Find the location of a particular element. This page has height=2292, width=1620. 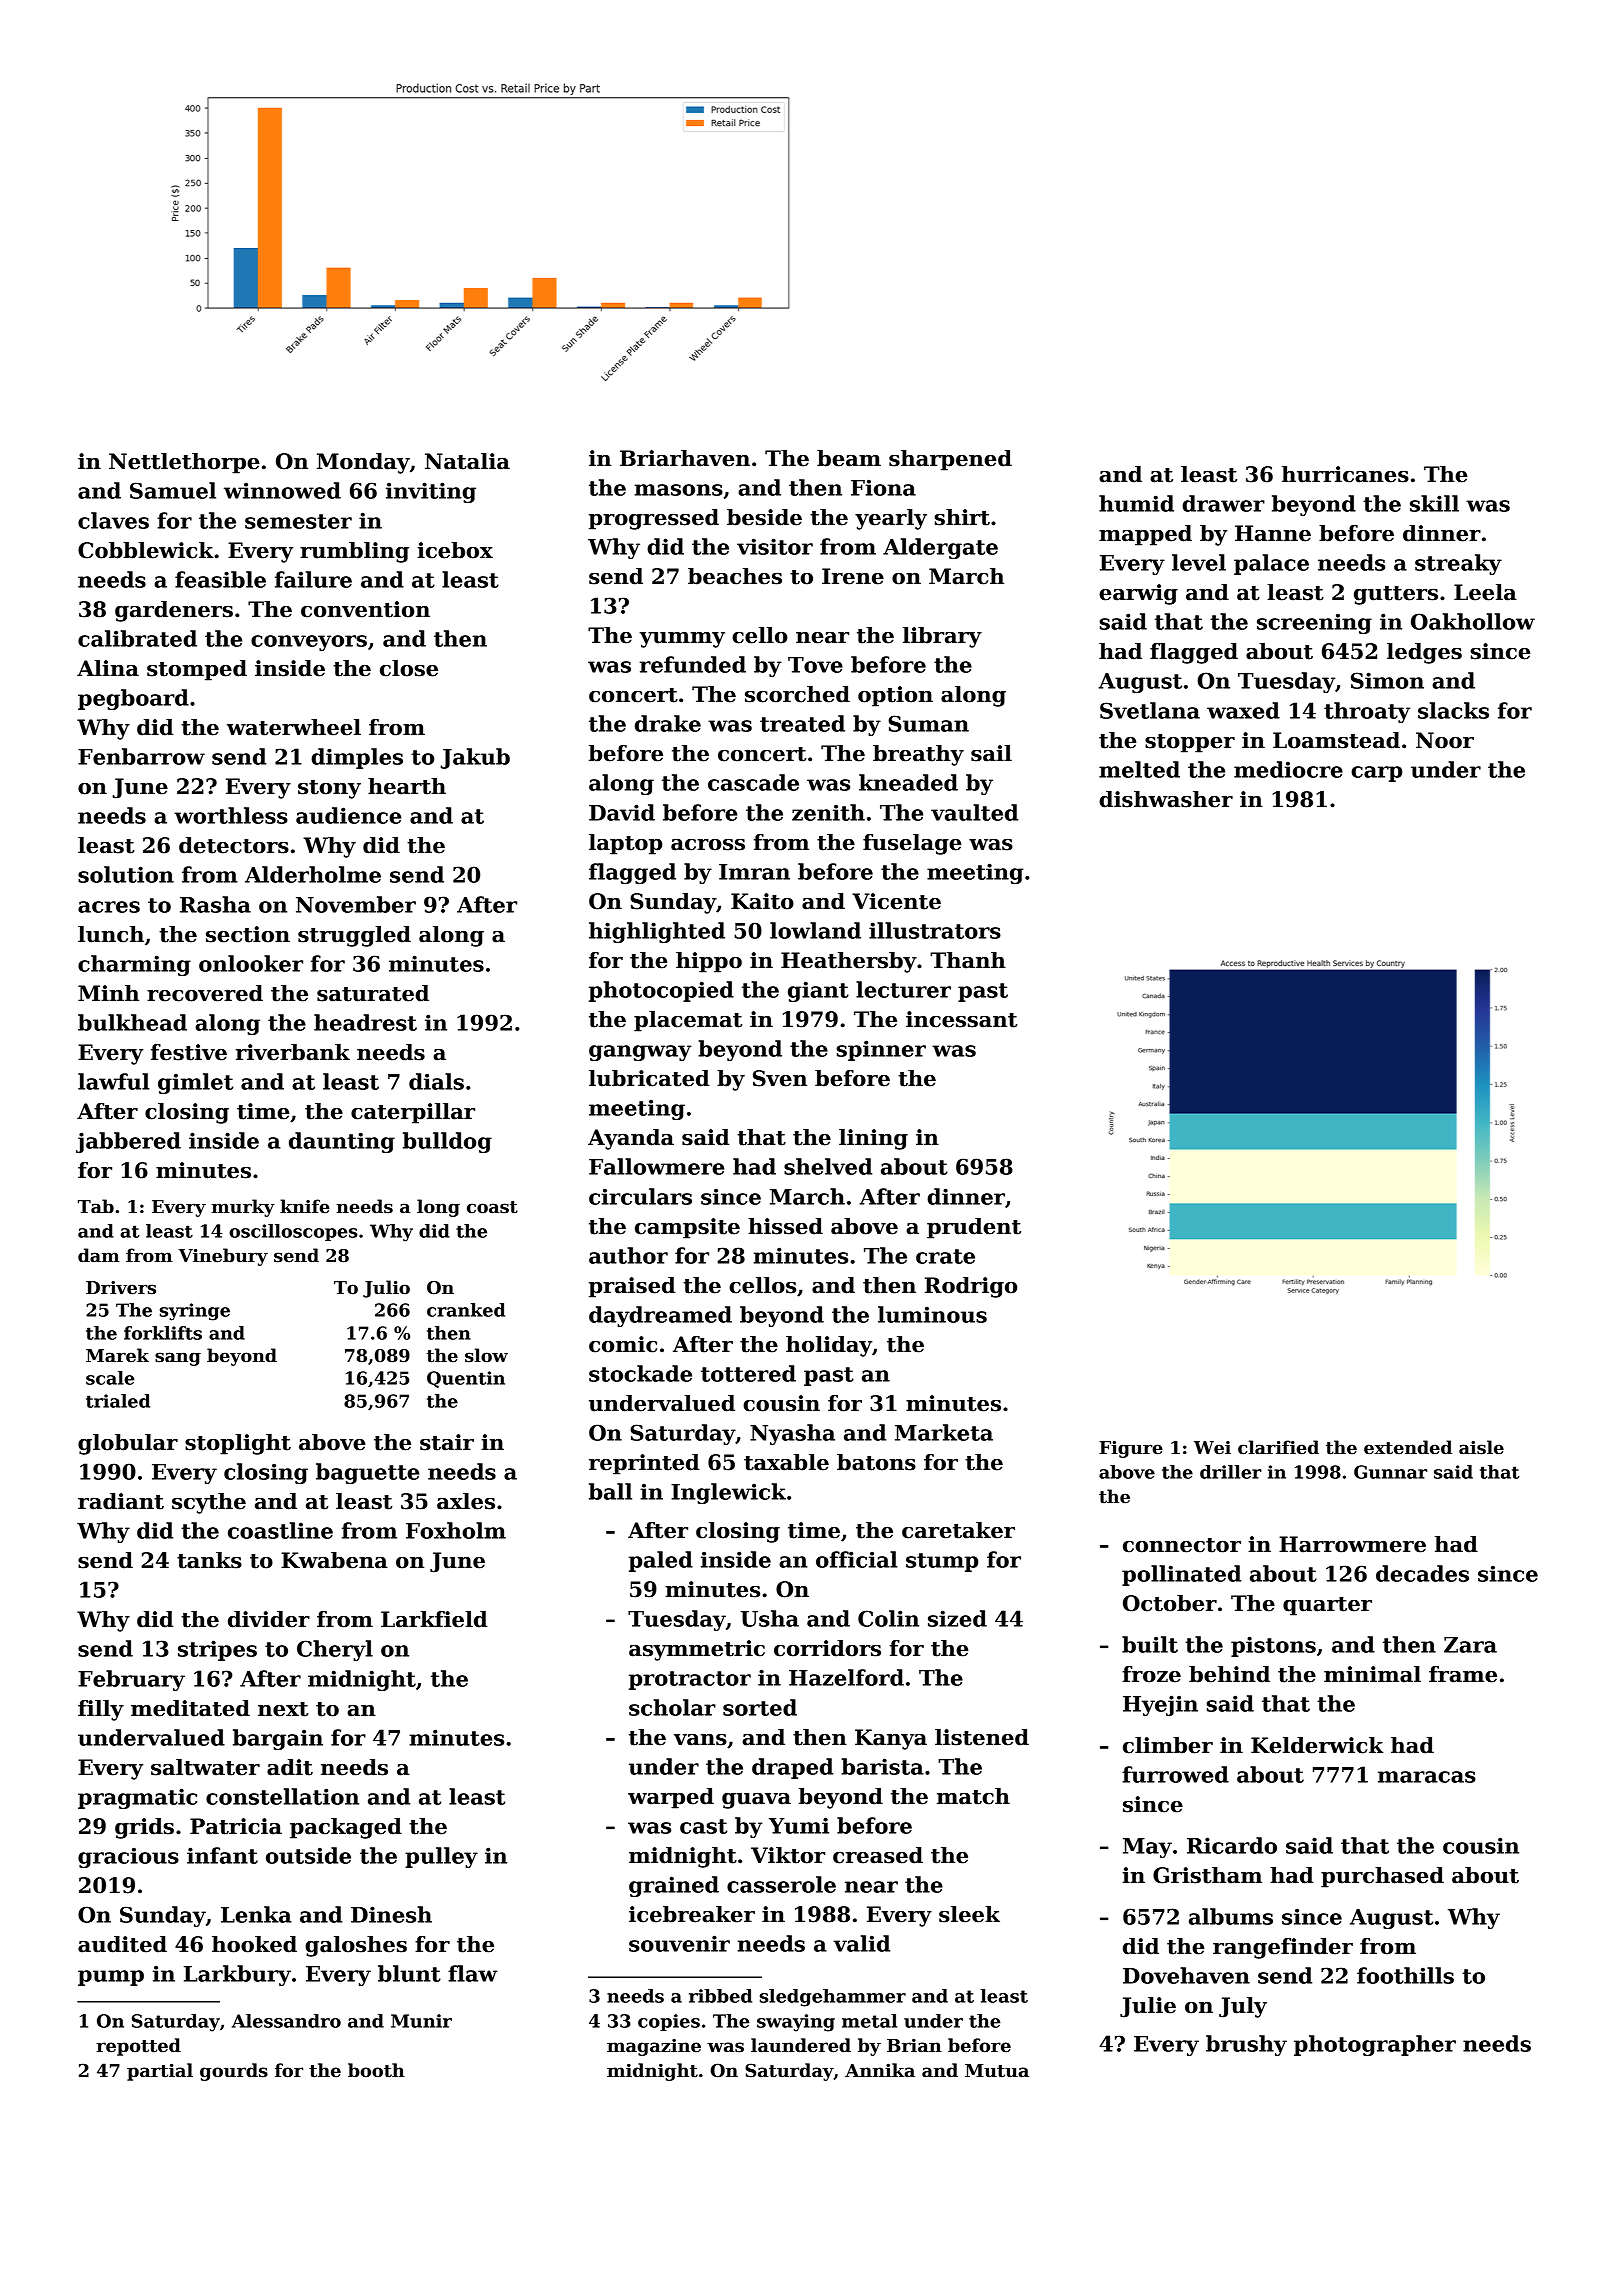

Tab is located at coordinates (96, 1206).
